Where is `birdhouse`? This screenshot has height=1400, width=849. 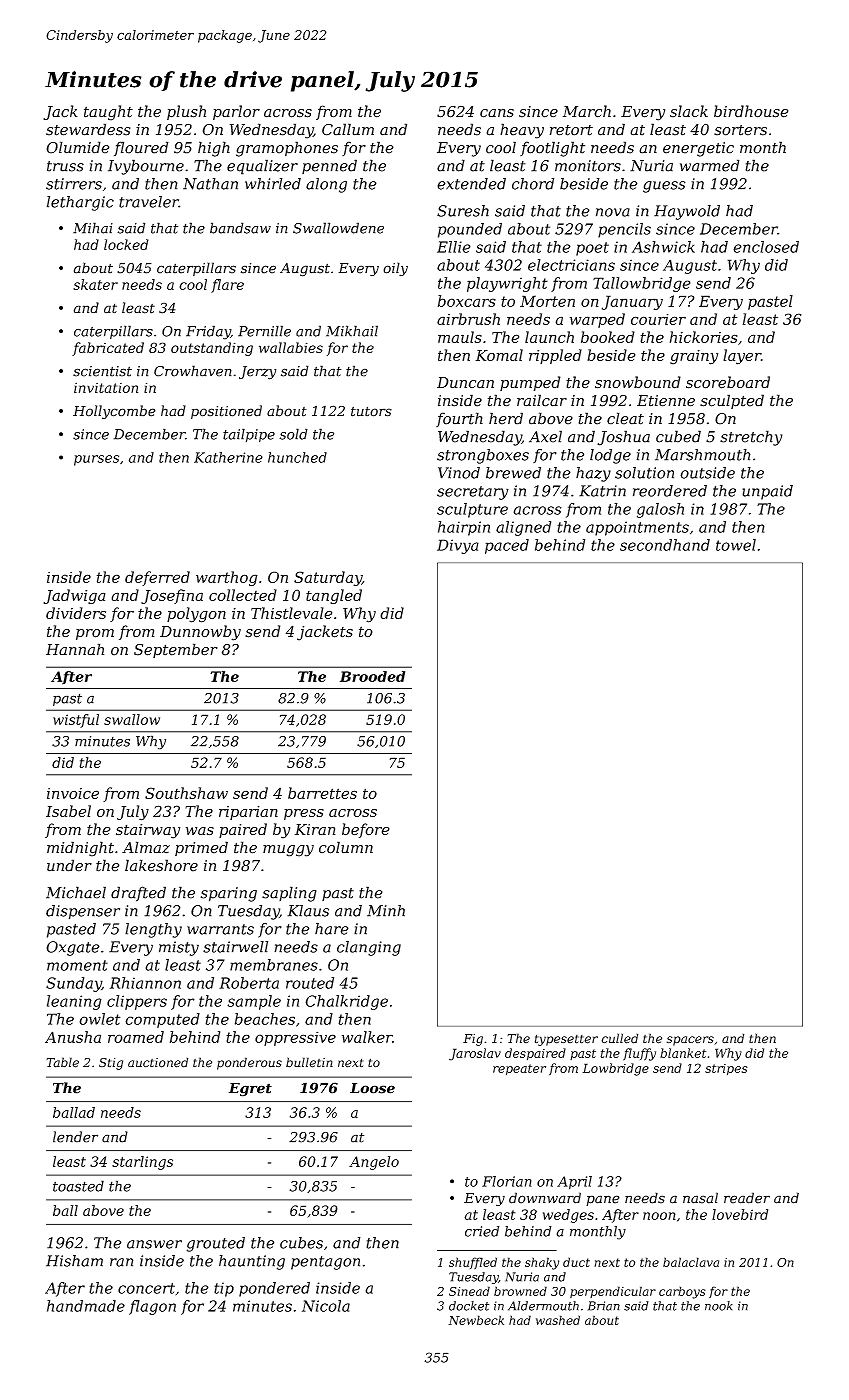
birdhouse is located at coordinates (751, 111).
